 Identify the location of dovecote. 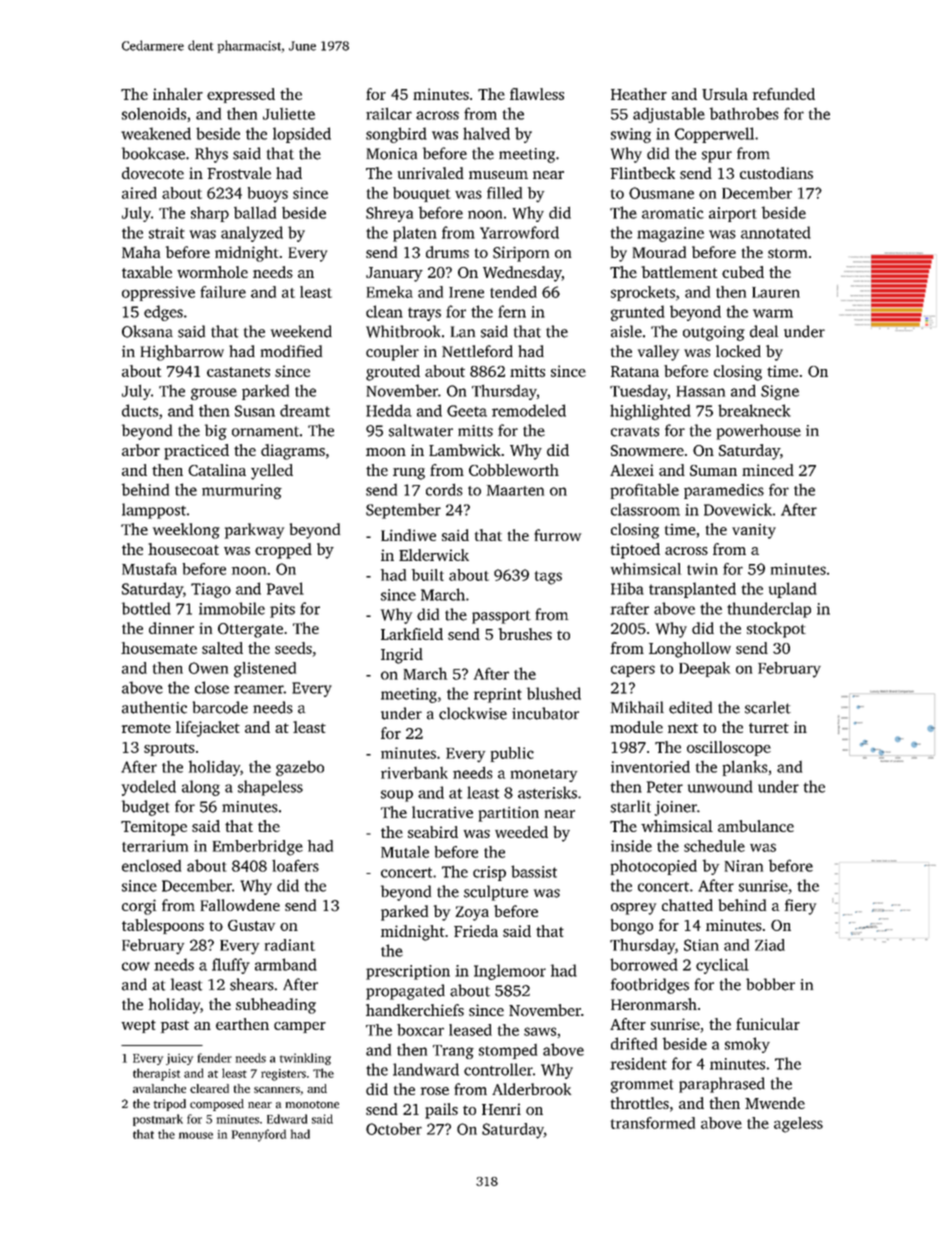
(153, 173).
